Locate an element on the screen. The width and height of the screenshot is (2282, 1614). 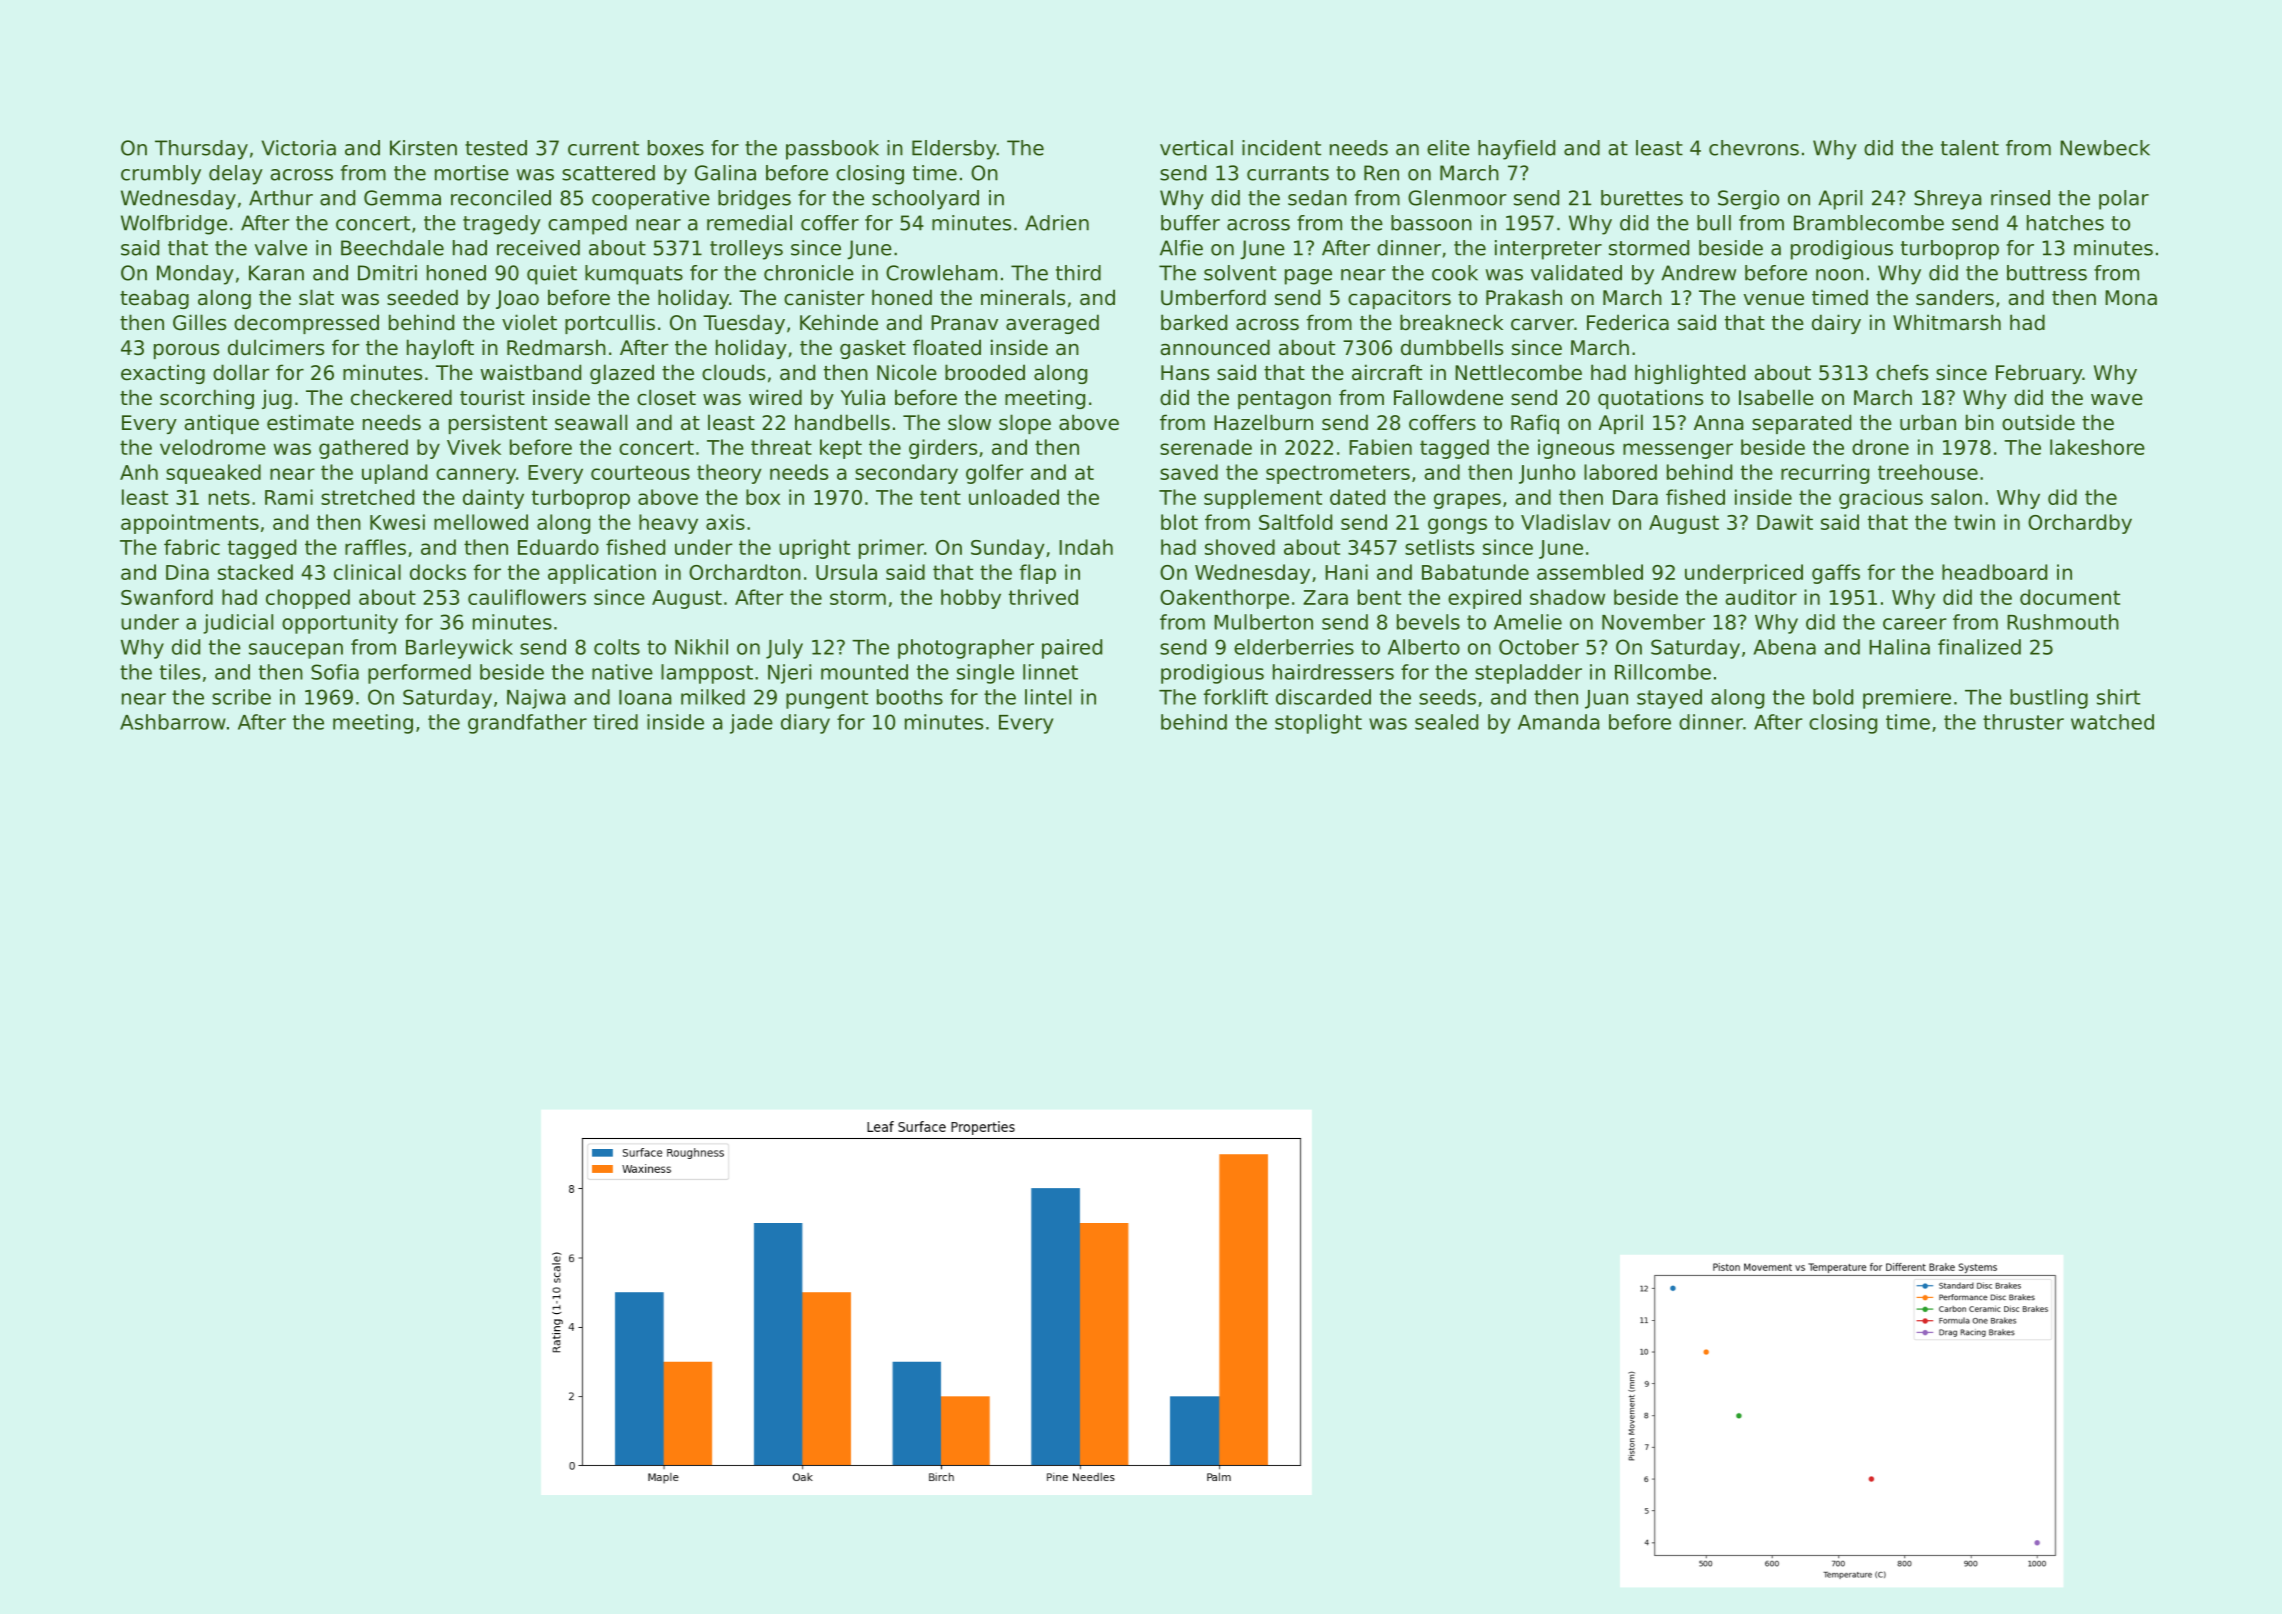
diary is located at coordinates (805, 724).
